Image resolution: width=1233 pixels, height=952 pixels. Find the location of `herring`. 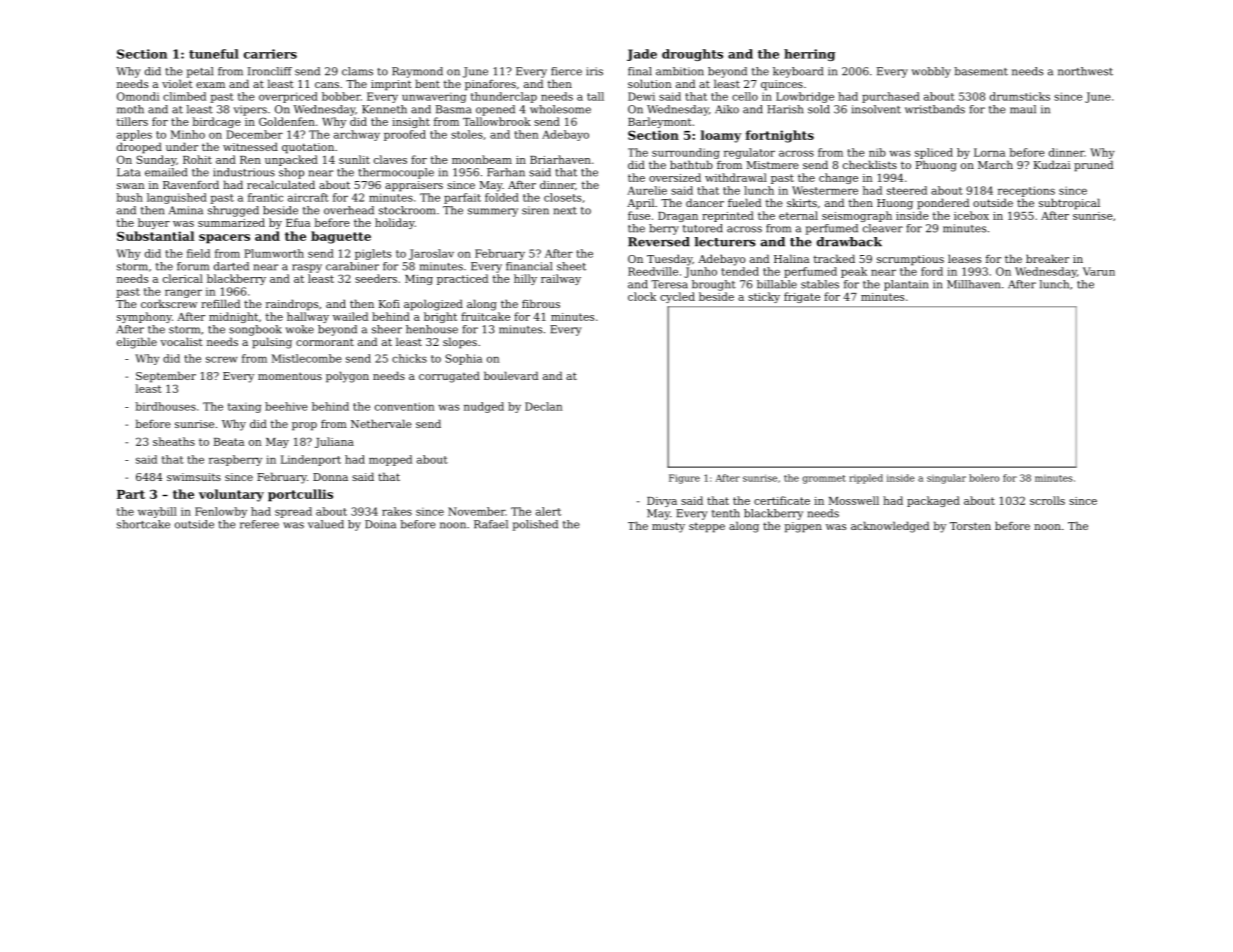

herring is located at coordinates (809, 55).
